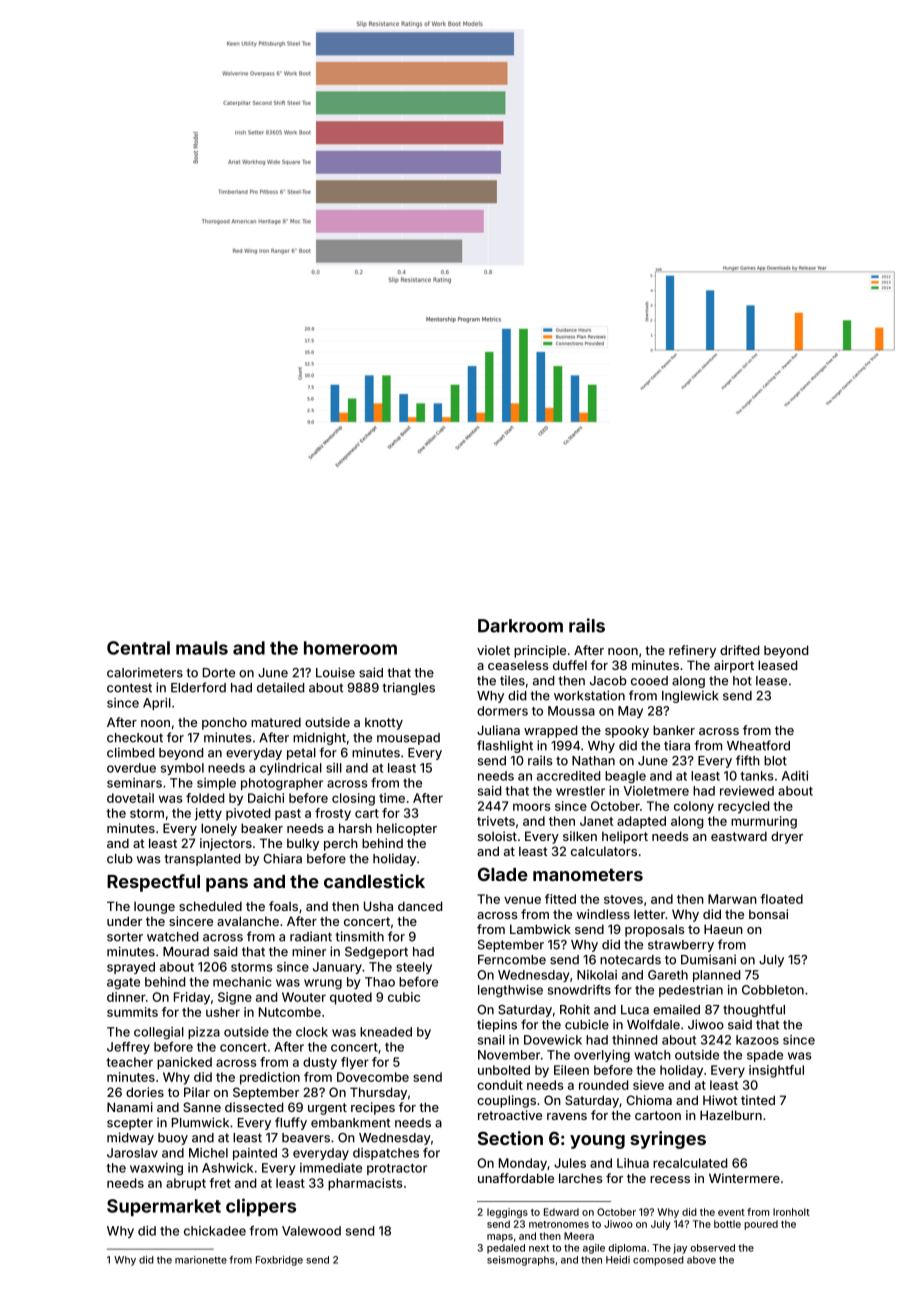 The width and height of the screenshot is (924, 1308). What do you see at coordinates (279, 1261) in the screenshot?
I see `Foxbridge` at bounding box center [279, 1261].
